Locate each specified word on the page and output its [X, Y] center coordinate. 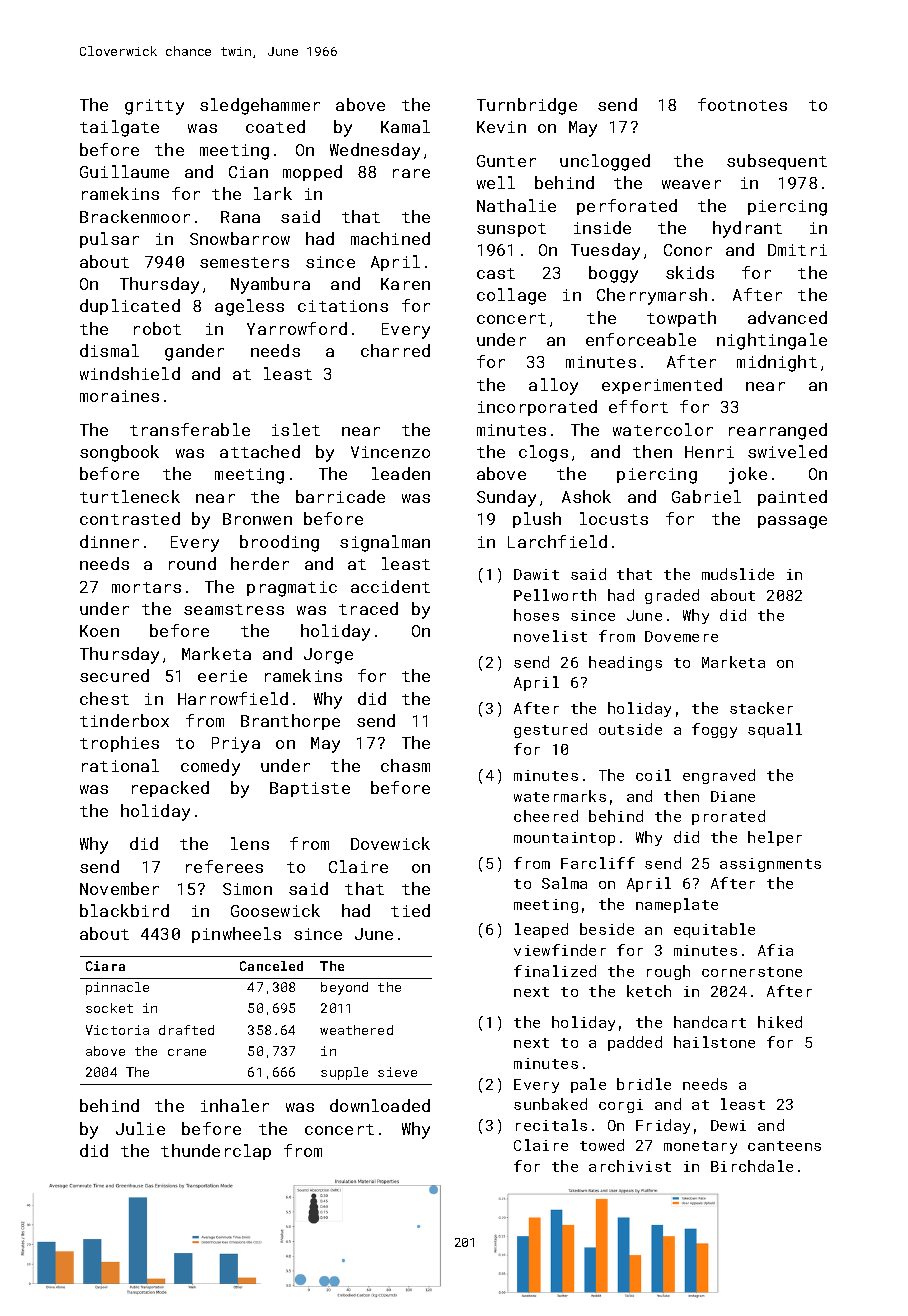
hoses [536, 615]
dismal [109, 350]
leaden [401, 473]
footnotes [742, 104]
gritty [154, 107]
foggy [714, 730]
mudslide [738, 574]
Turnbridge [527, 106]
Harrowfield [233, 698]
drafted [186, 1030]
